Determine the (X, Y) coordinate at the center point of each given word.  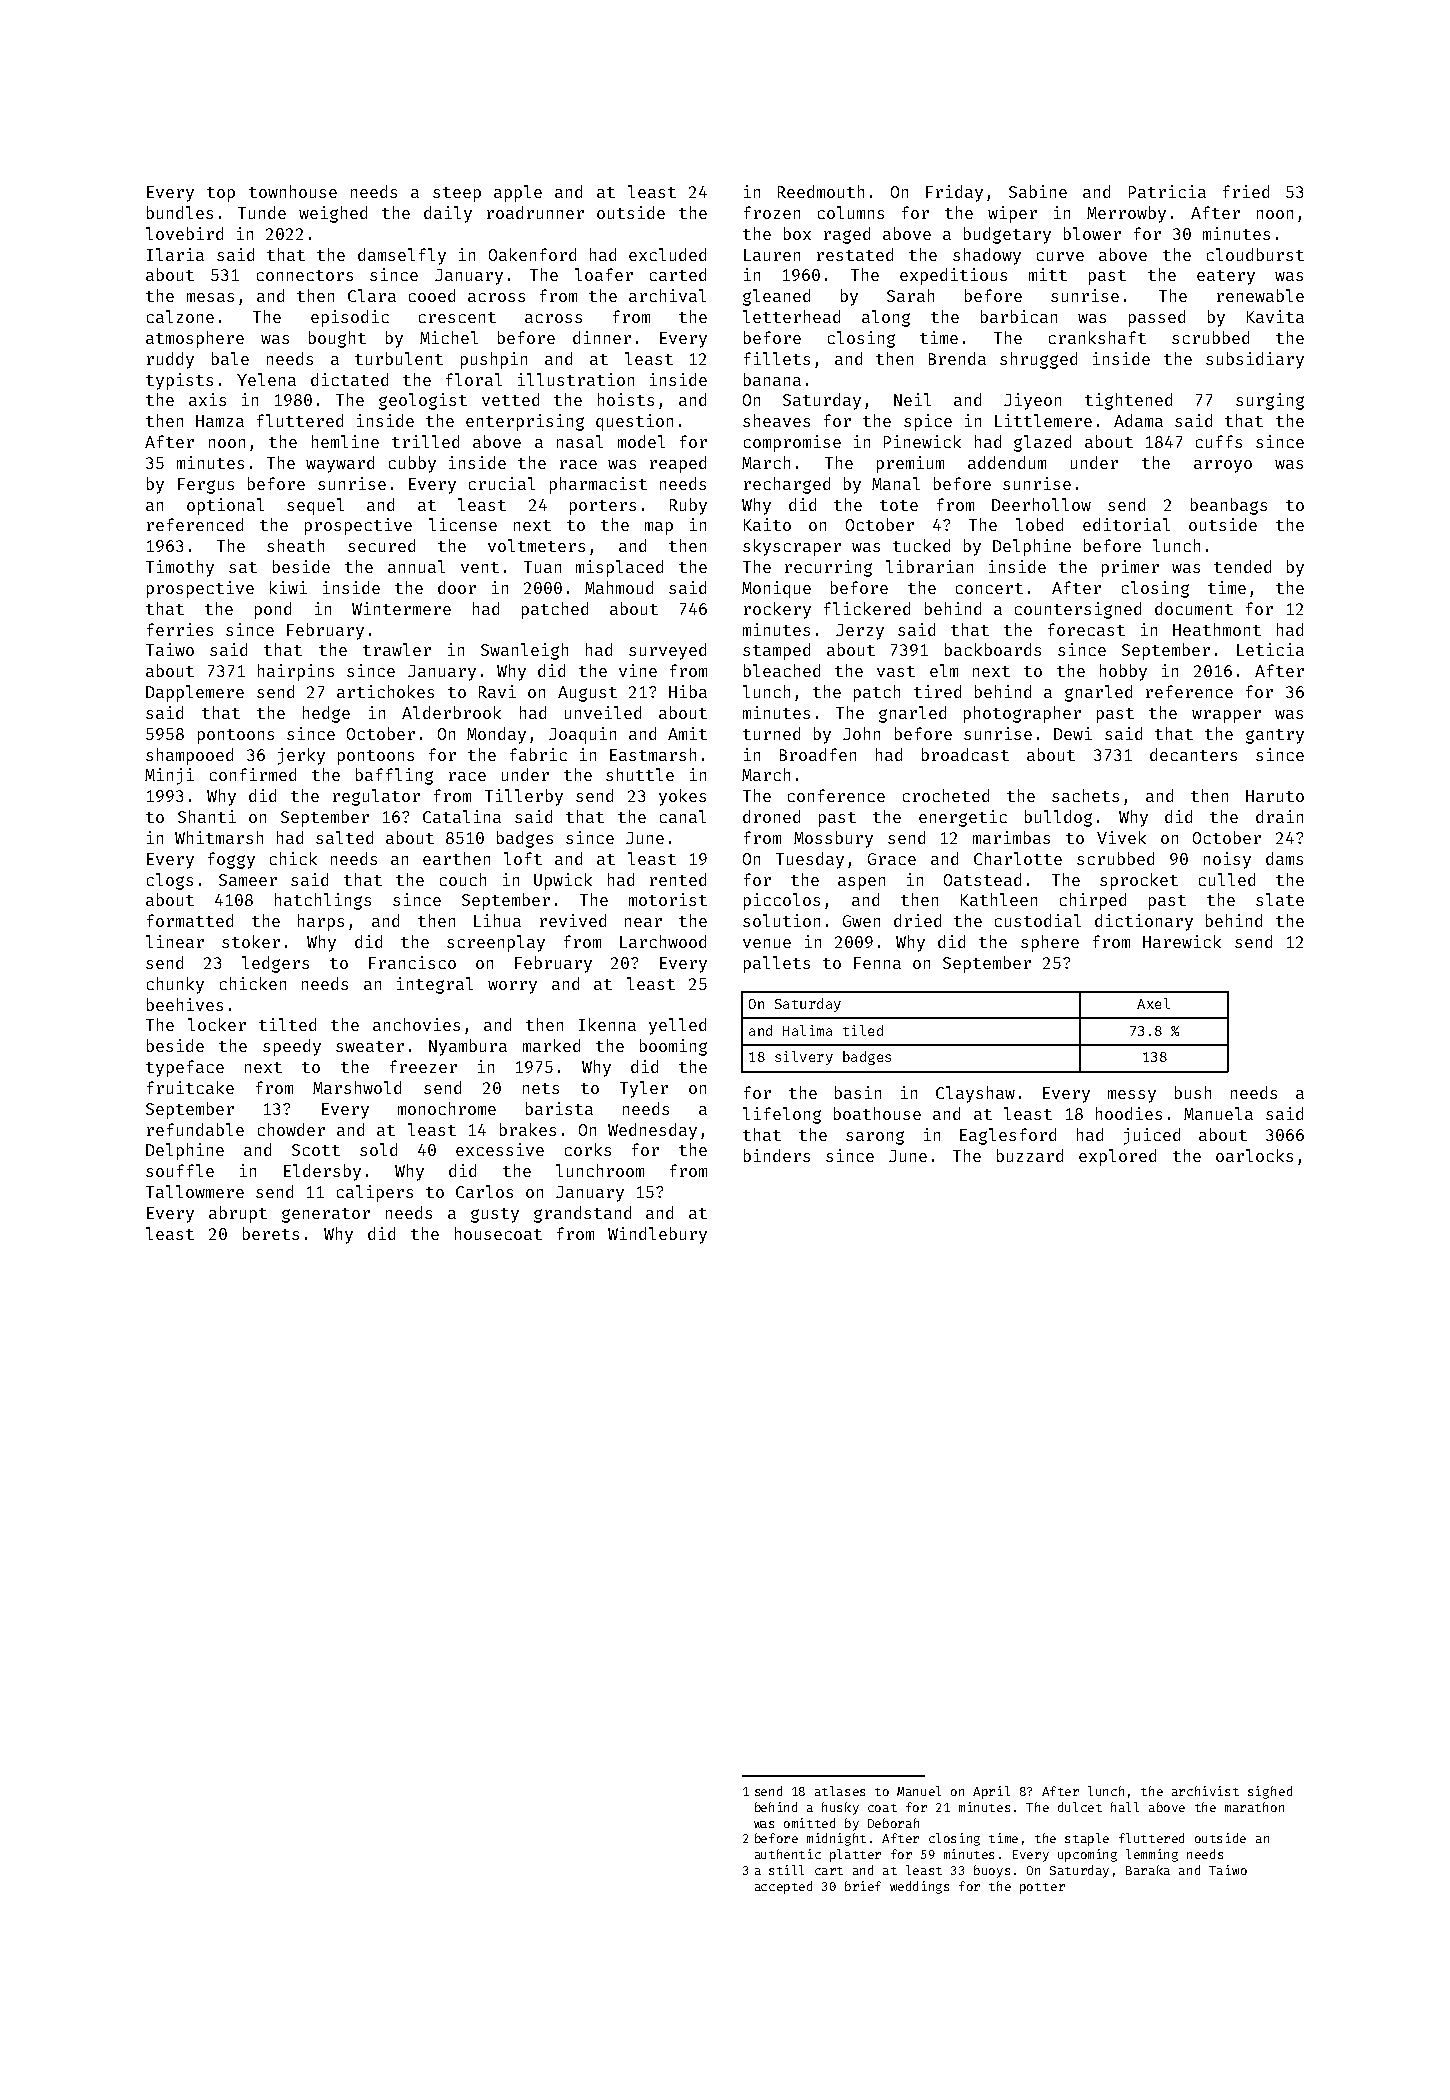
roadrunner (535, 212)
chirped (1093, 901)
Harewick (1182, 941)
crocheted (946, 795)
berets (271, 1233)
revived (573, 920)
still (786, 1870)
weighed (333, 214)
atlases (840, 1791)
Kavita (1275, 316)
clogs (170, 881)
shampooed (189, 756)
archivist (1205, 1791)
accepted (783, 1887)
